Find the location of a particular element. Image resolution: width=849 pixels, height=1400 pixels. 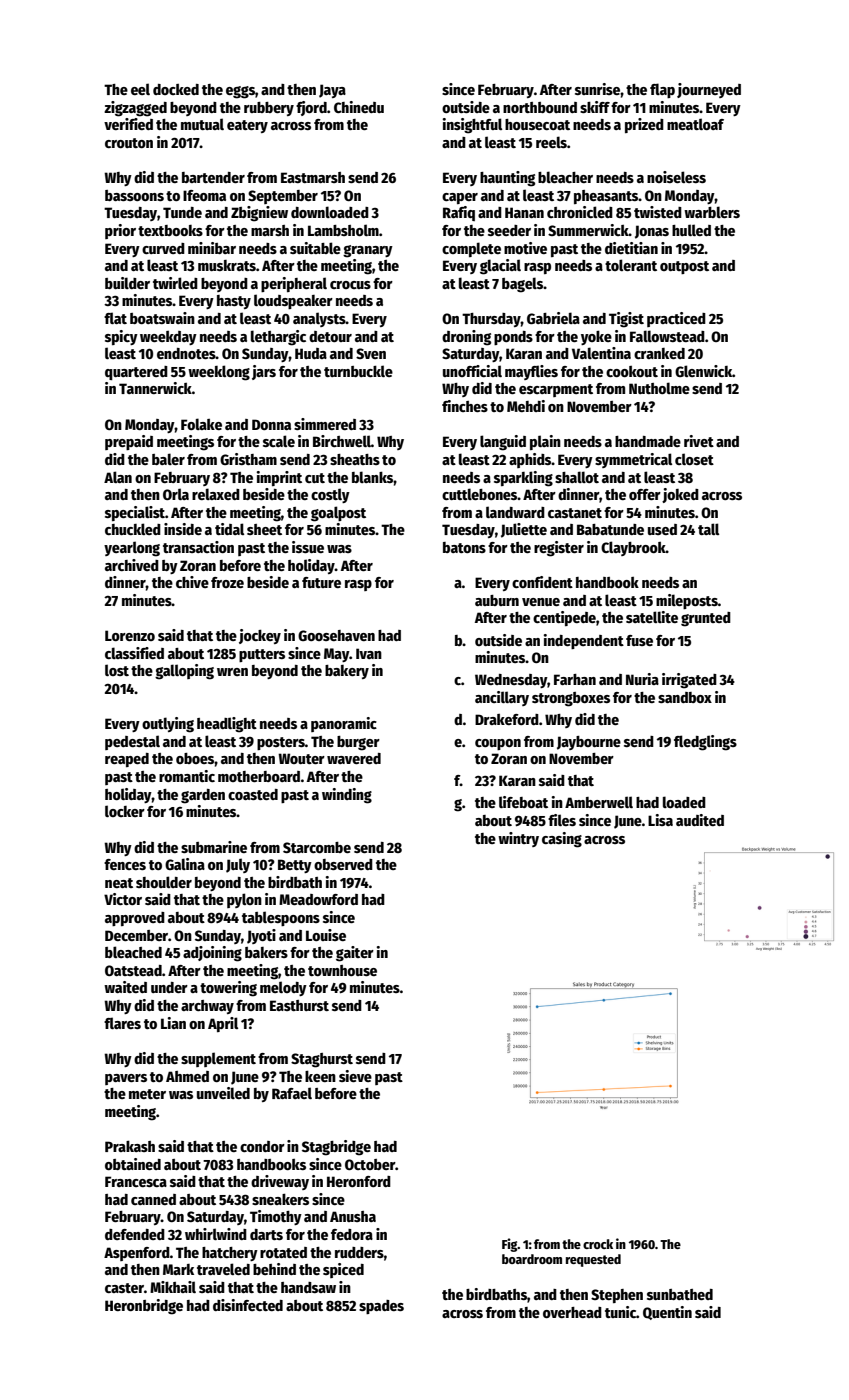

sunrise is located at coordinates (598, 89).
